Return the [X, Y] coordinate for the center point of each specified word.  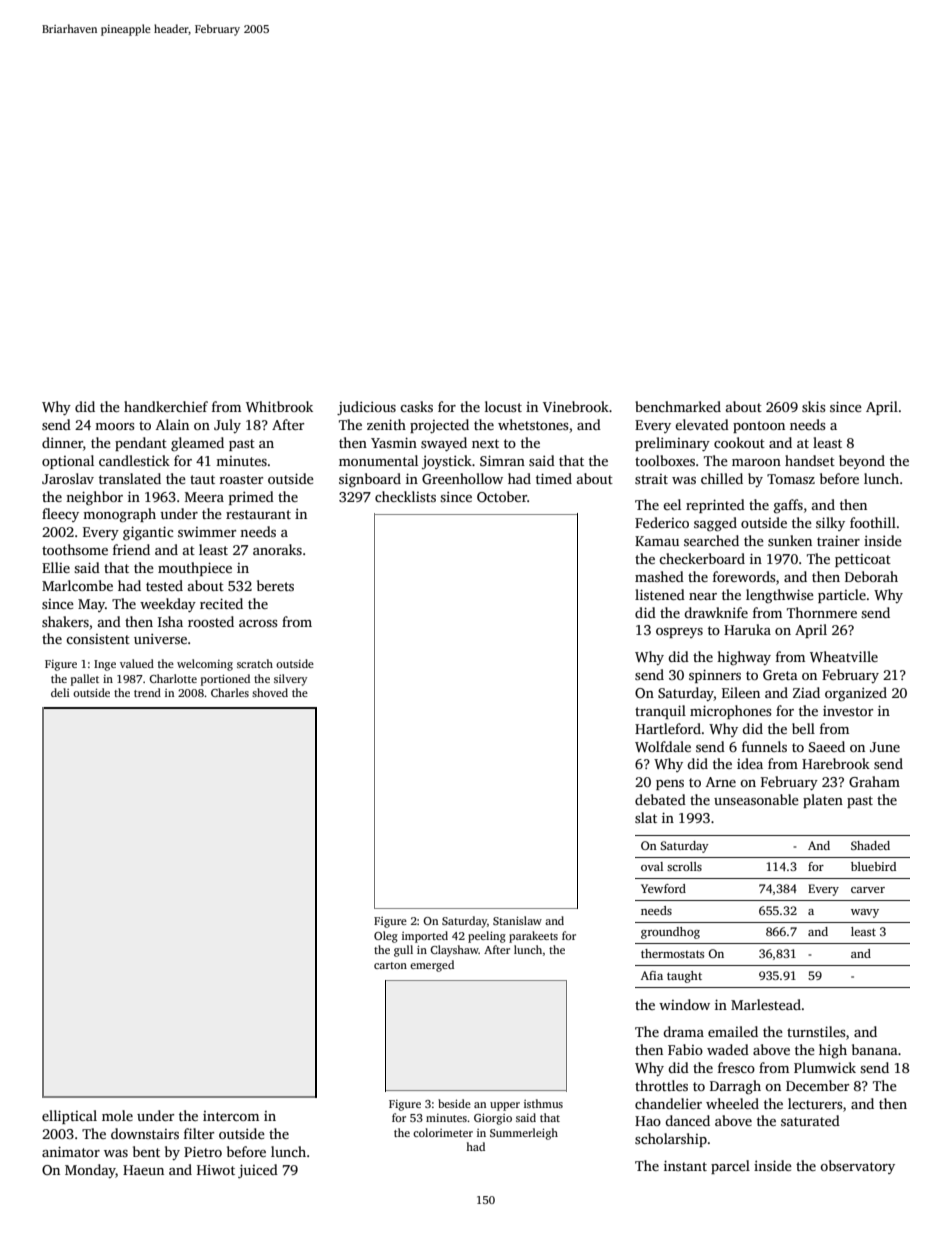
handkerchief [166, 406]
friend [131, 549]
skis [814, 406]
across [258, 623]
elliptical [69, 1117]
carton [390, 965]
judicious [366, 408]
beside [454, 1103]
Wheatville [844, 656]
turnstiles [816, 1031]
